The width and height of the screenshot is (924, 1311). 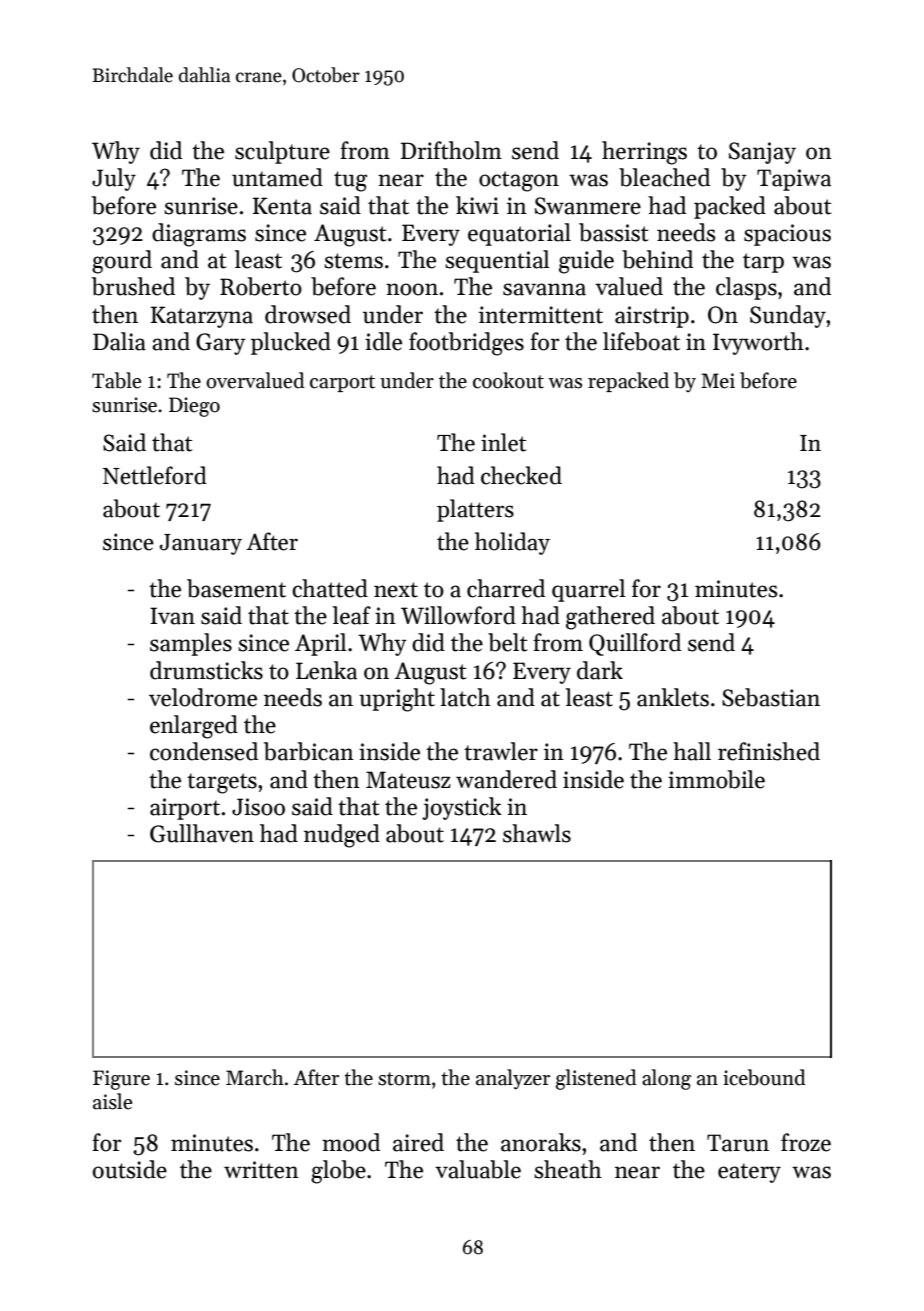 I want to click on bassist, so click(x=614, y=232).
